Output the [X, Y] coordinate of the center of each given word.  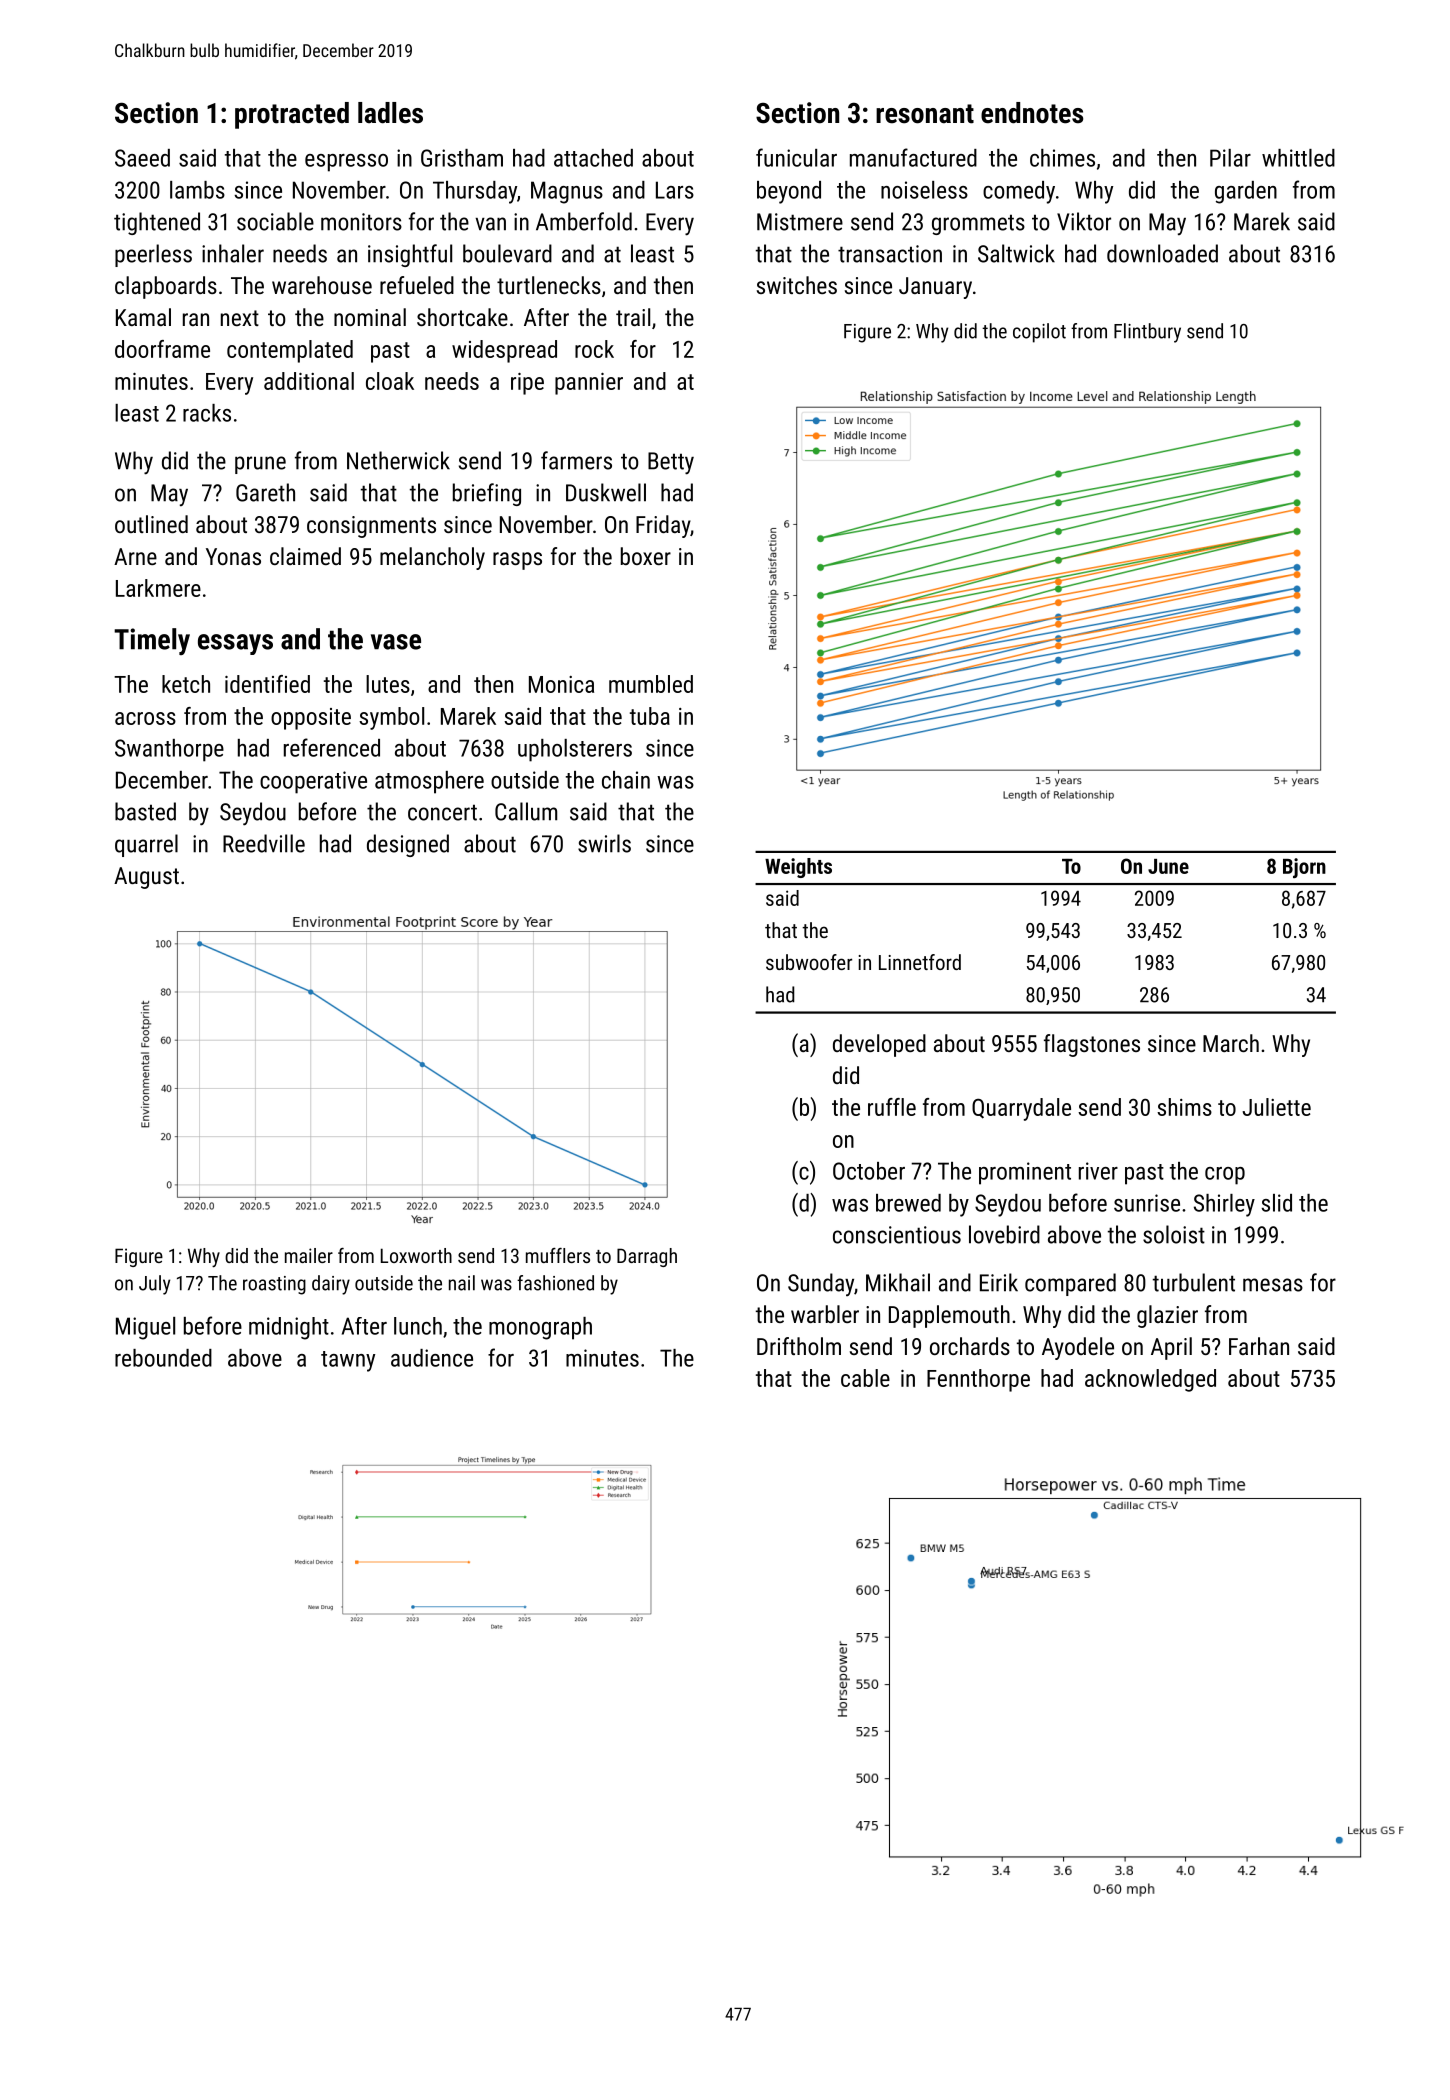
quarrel [146, 845]
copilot [1039, 333]
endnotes [1032, 113]
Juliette [1276, 1107]
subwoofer [809, 962]
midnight [289, 1328]
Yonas [233, 556]
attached [593, 158]
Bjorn [1304, 868]
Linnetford [920, 962]
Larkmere [158, 588]
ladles [390, 113]
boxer [646, 556]
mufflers [558, 1255]
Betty [671, 463]
